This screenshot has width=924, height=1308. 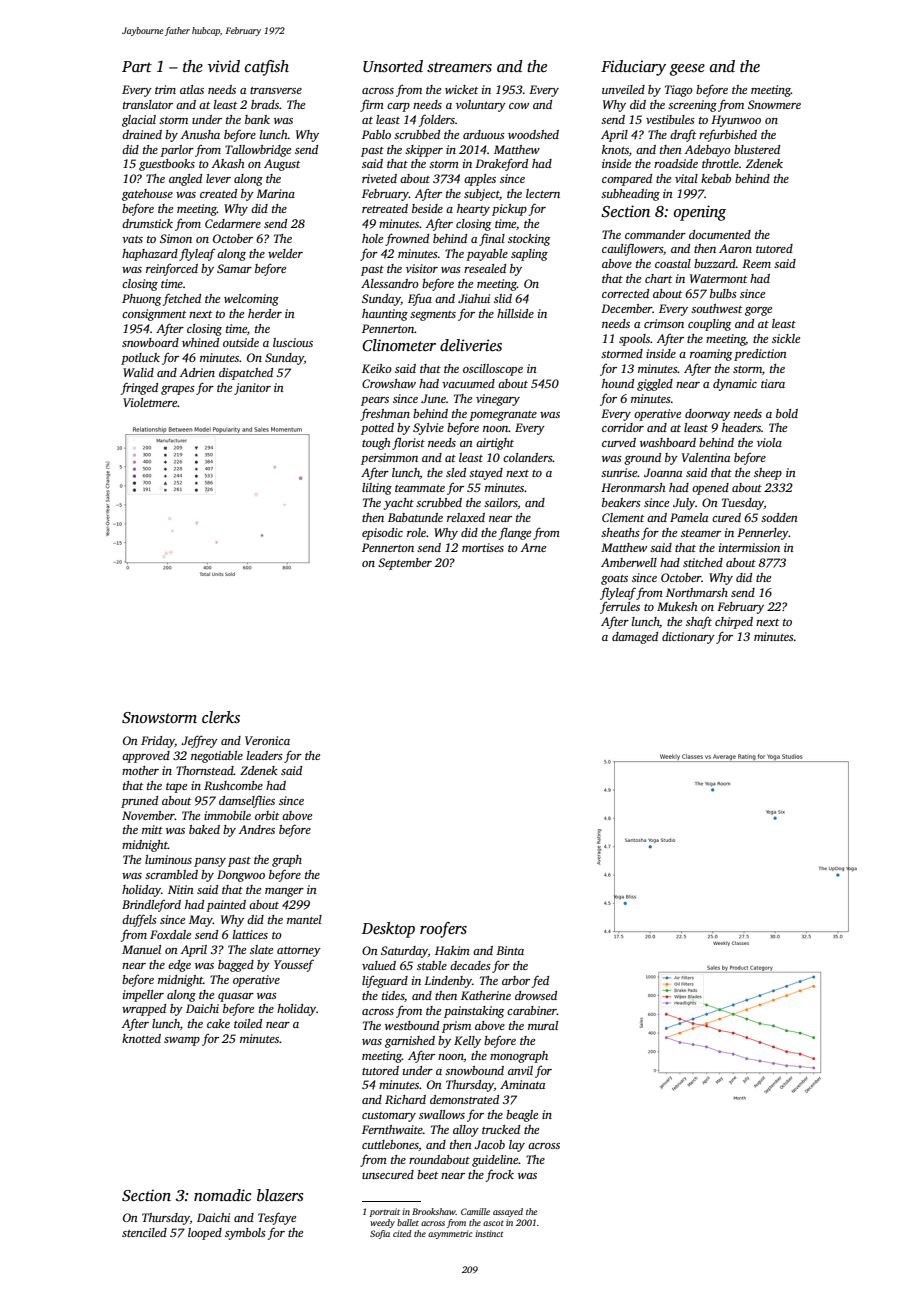 I want to click on dictionary, so click(x=688, y=638).
